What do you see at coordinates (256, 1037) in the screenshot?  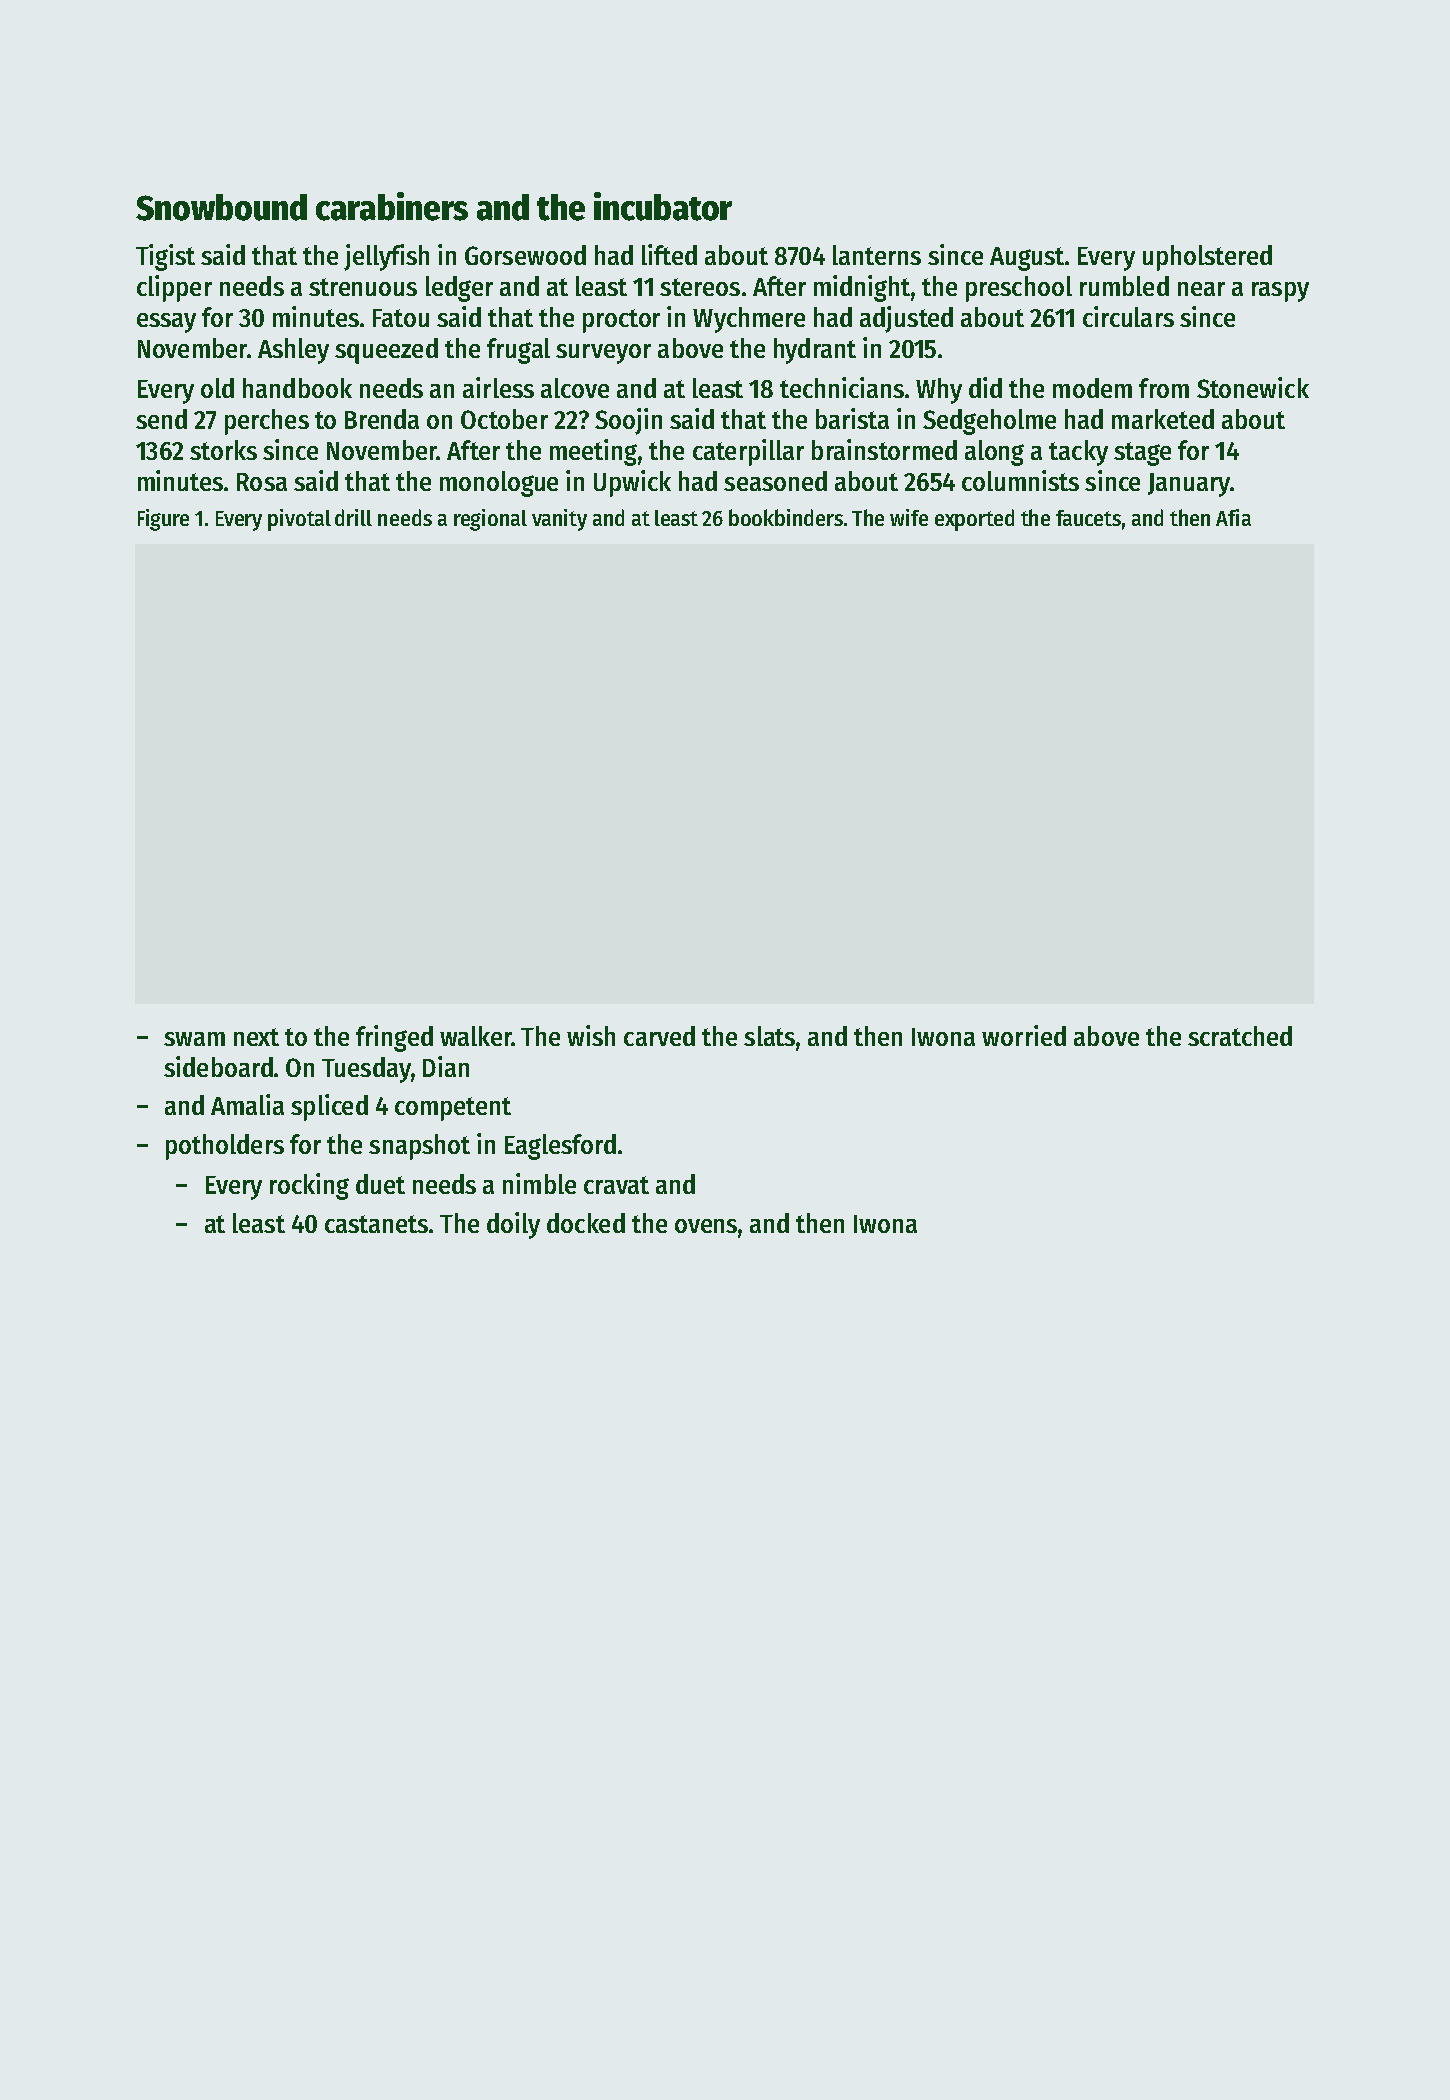 I see `next` at bounding box center [256, 1037].
